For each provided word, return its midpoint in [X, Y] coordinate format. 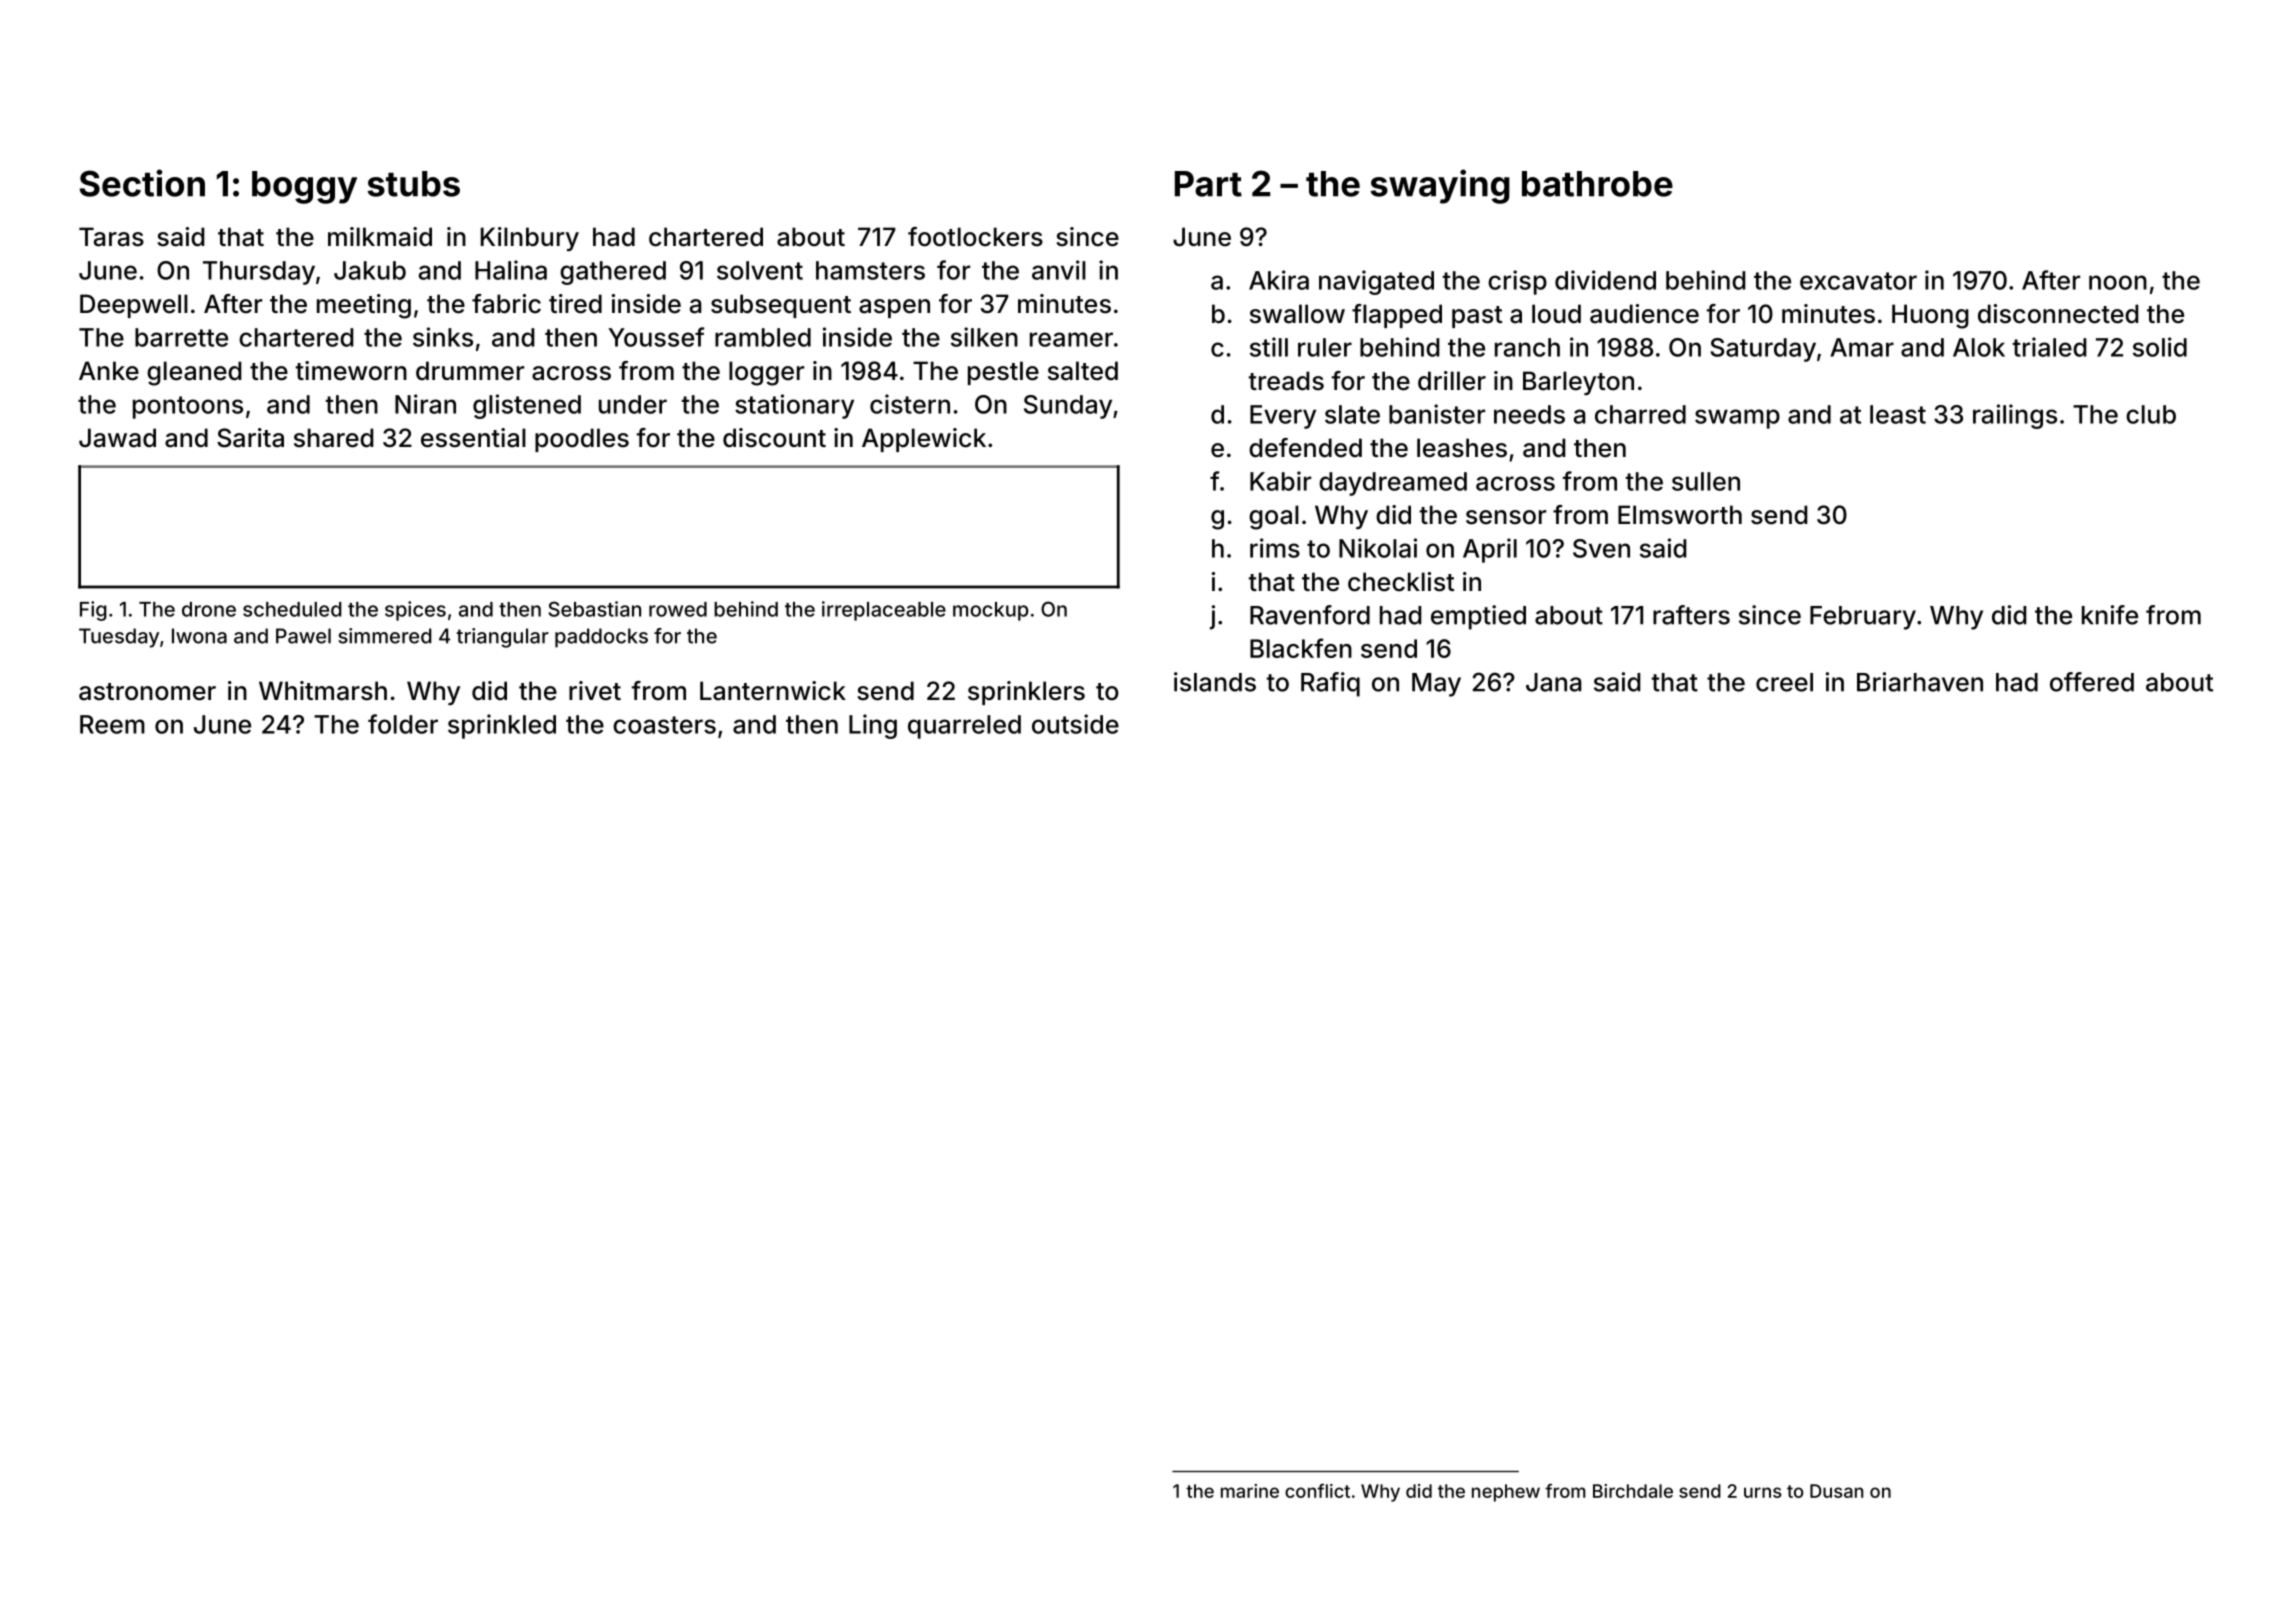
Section [142, 183]
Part [1208, 184]
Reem [112, 724]
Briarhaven [1920, 682]
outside [1075, 724]
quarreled [964, 727]
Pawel [303, 636]
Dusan [1836, 1491]
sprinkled [502, 726]
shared [334, 438]
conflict [1317, 1491]
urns [1763, 1492]
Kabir [1280, 481]
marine [1250, 1491]
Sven [1601, 548]
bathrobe [1597, 184]
